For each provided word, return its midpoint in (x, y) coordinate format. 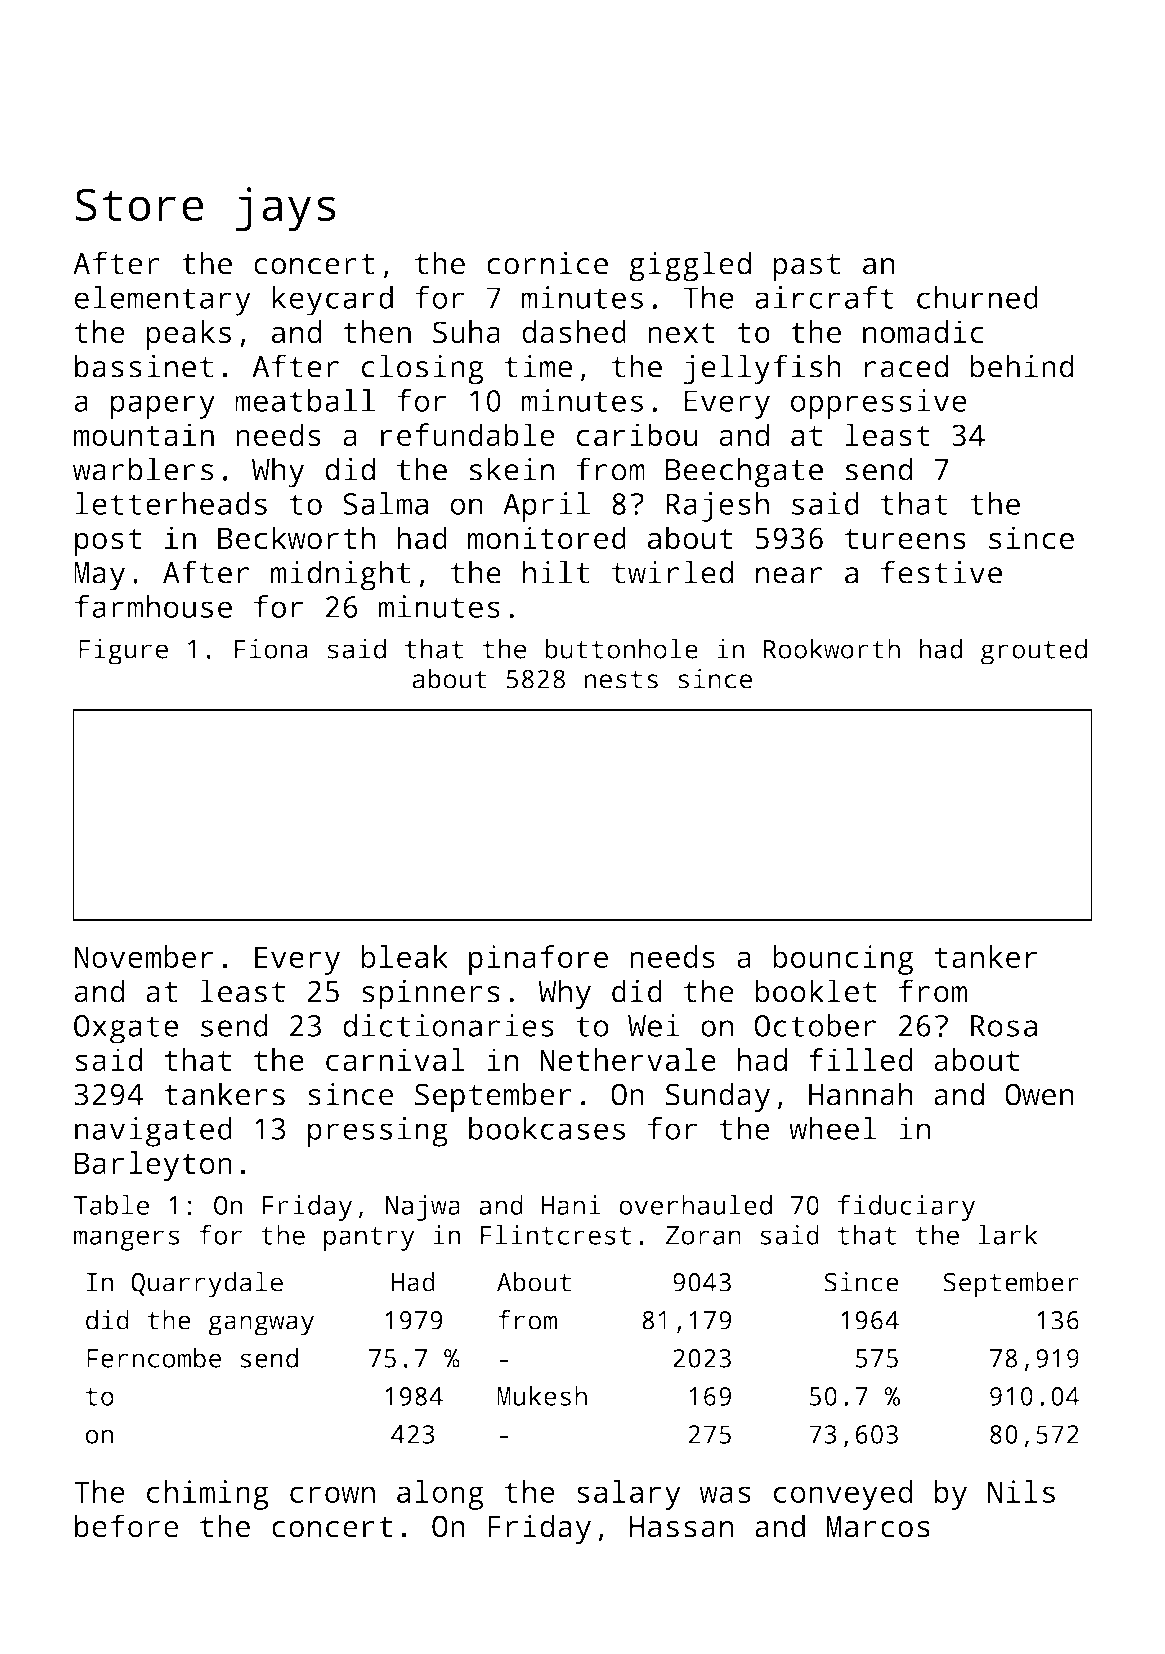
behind (1022, 366)
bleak (404, 956)
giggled (690, 266)
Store (140, 204)
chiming (208, 1495)
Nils (1021, 1491)
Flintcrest (556, 1235)
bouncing (843, 960)
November (144, 956)
